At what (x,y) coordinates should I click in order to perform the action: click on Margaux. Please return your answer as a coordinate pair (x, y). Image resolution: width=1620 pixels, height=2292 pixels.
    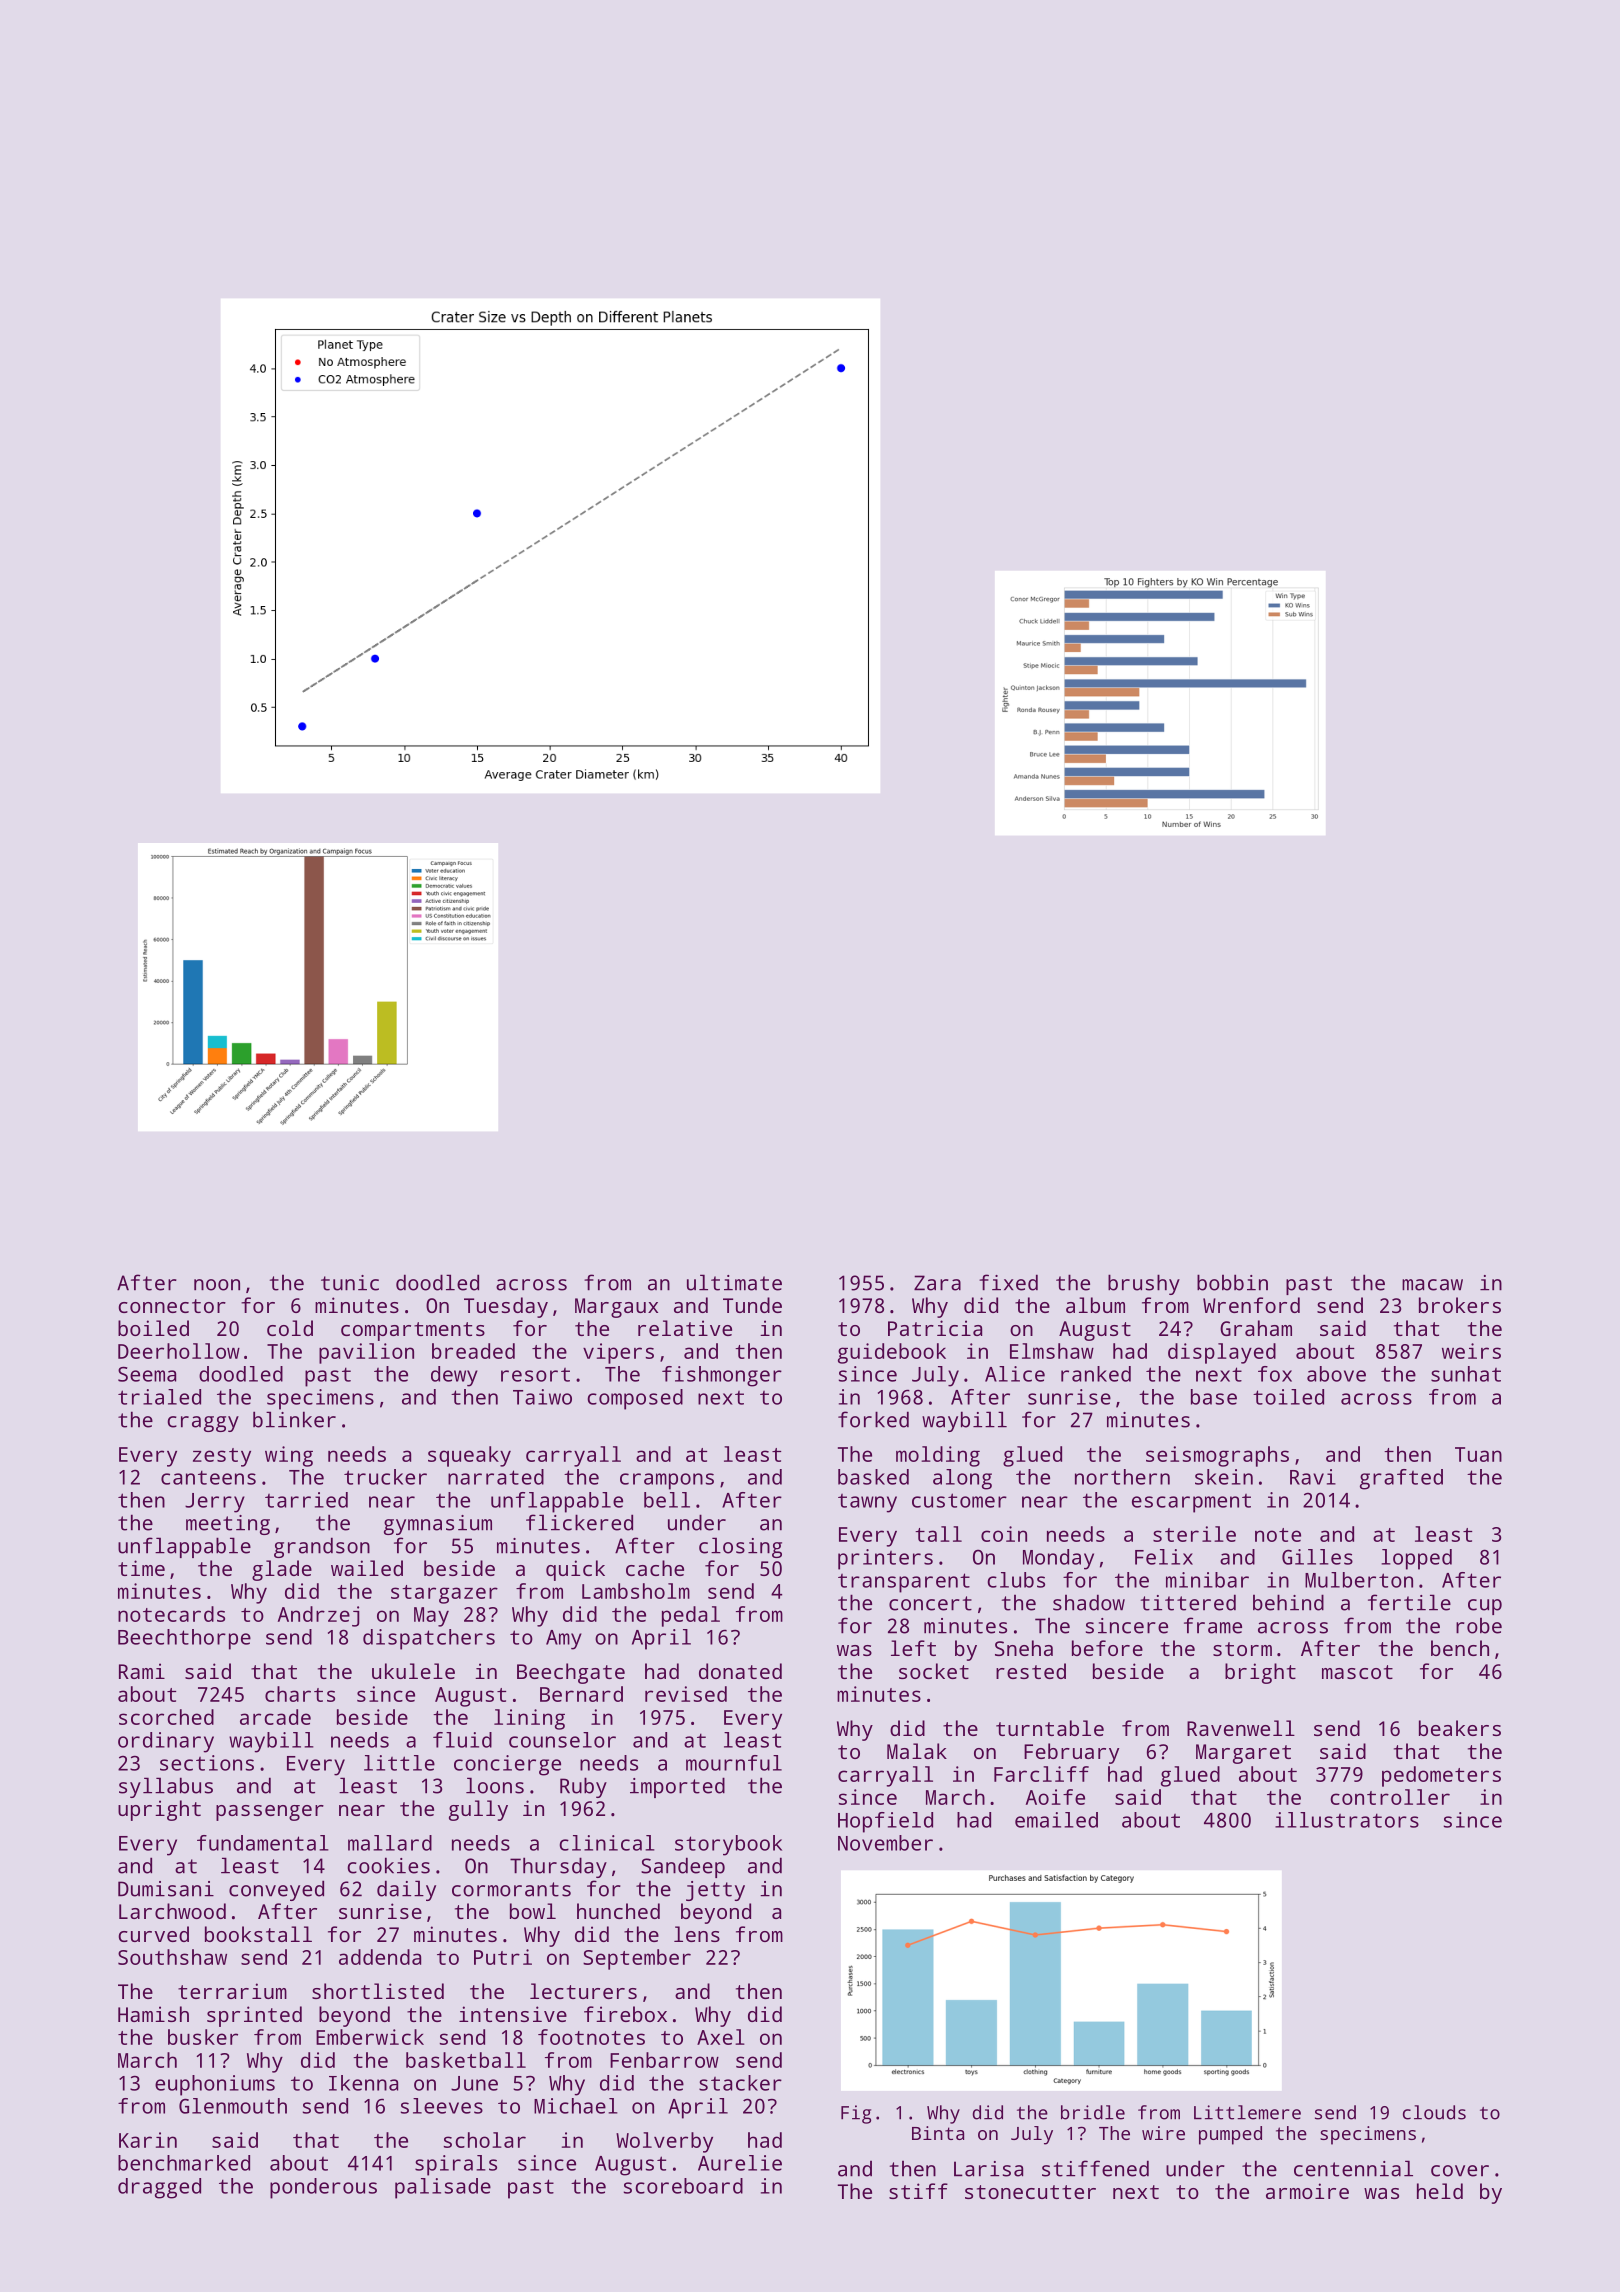
    Looking at the image, I should click on (616, 1308).
